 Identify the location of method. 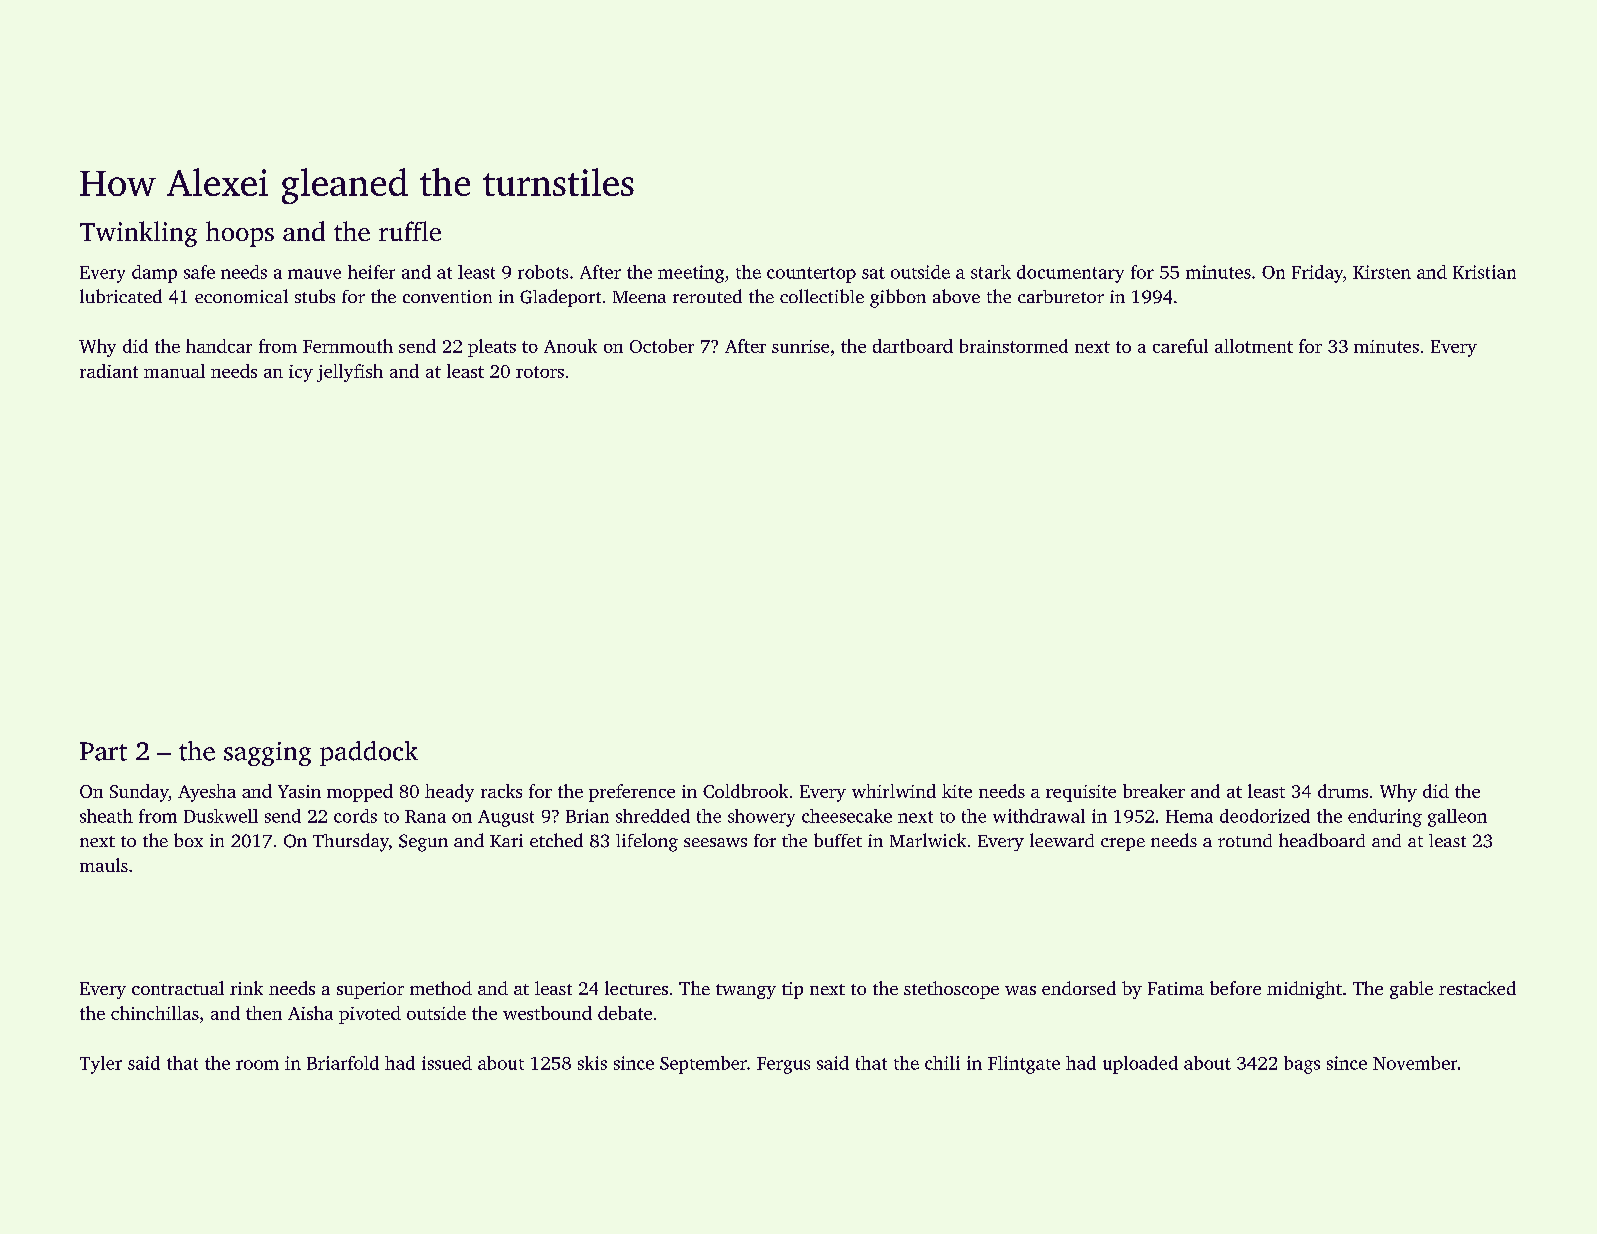
(441, 988).
